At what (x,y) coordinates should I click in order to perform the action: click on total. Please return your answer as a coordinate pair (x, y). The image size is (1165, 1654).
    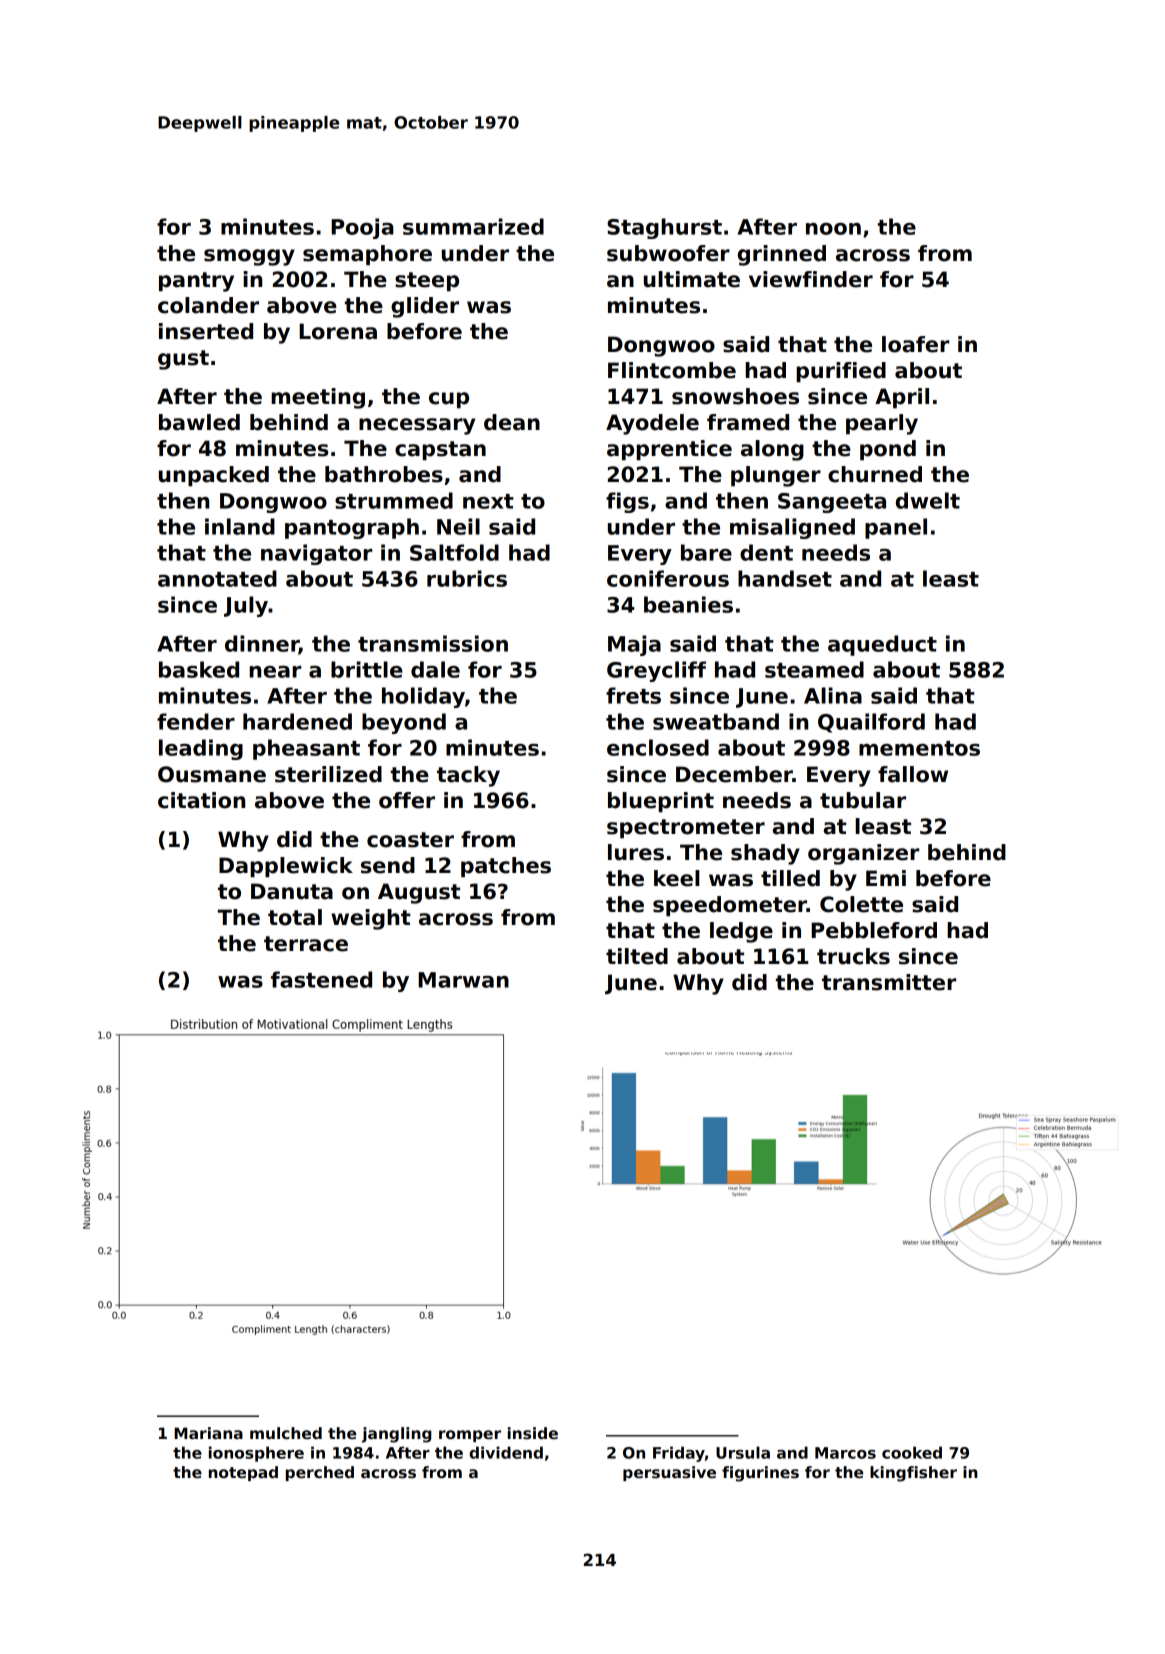
    Looking at the image, I should click on (295, 917).
